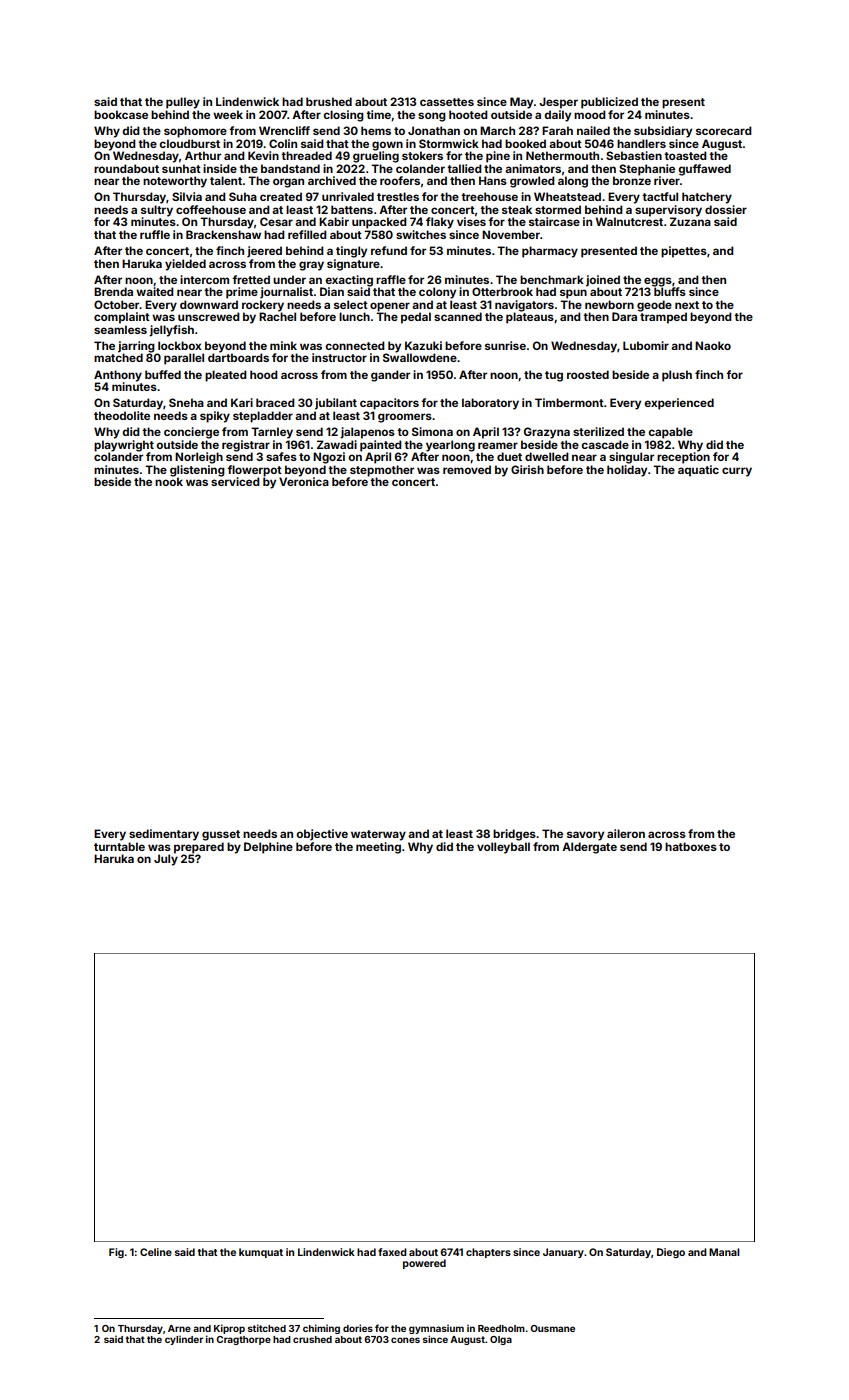 The height and width of the document is (1400, 849). What do you see at coordinates (184, 1340) in the document?
I see `cylinder` at bounding box center [184, 1340].
